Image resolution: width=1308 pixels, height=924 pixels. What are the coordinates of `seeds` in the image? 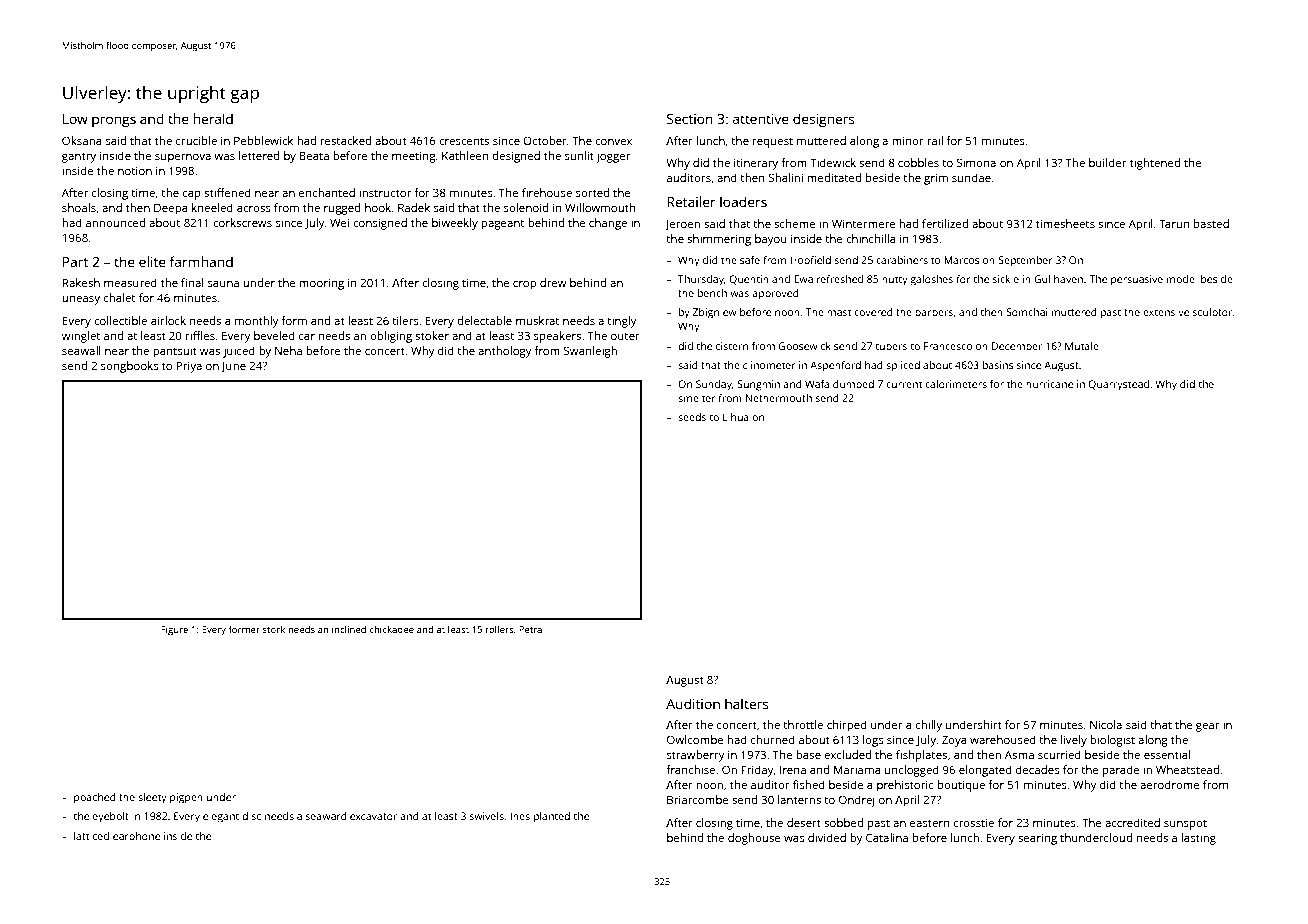 It's located at (692, 417).
